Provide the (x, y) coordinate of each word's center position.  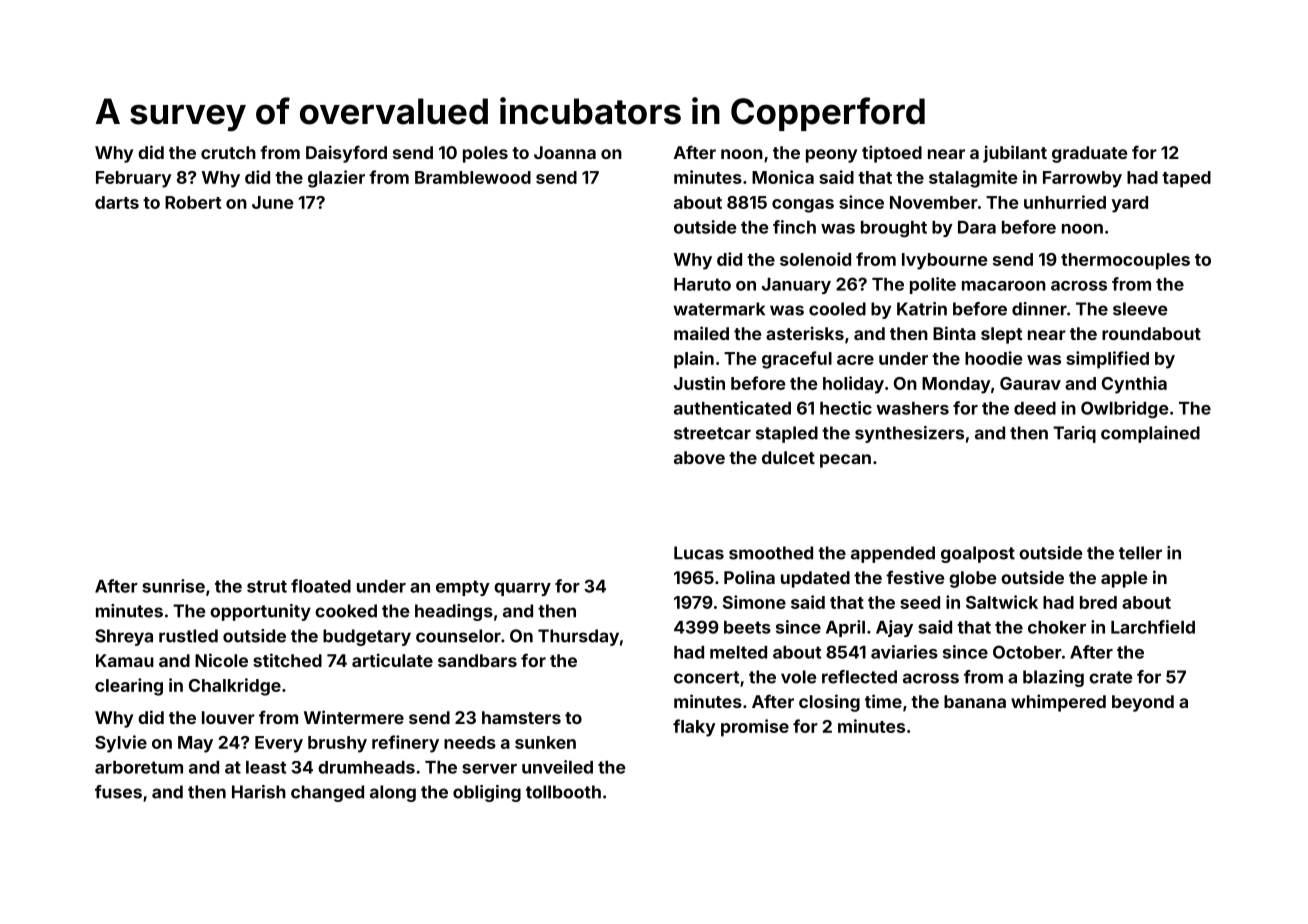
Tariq (1074, 434)
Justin (699, 383)
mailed (701, 333)
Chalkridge (235, 687)
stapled (787, 434)
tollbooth (563, 792)
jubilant (1015, 154)
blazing (1053, 678)
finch (794, 227)
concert (706, 677)
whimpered (1058, 703)
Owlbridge (1125, 410)
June (272, 202)
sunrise (173, 586)
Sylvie (121, 744)
